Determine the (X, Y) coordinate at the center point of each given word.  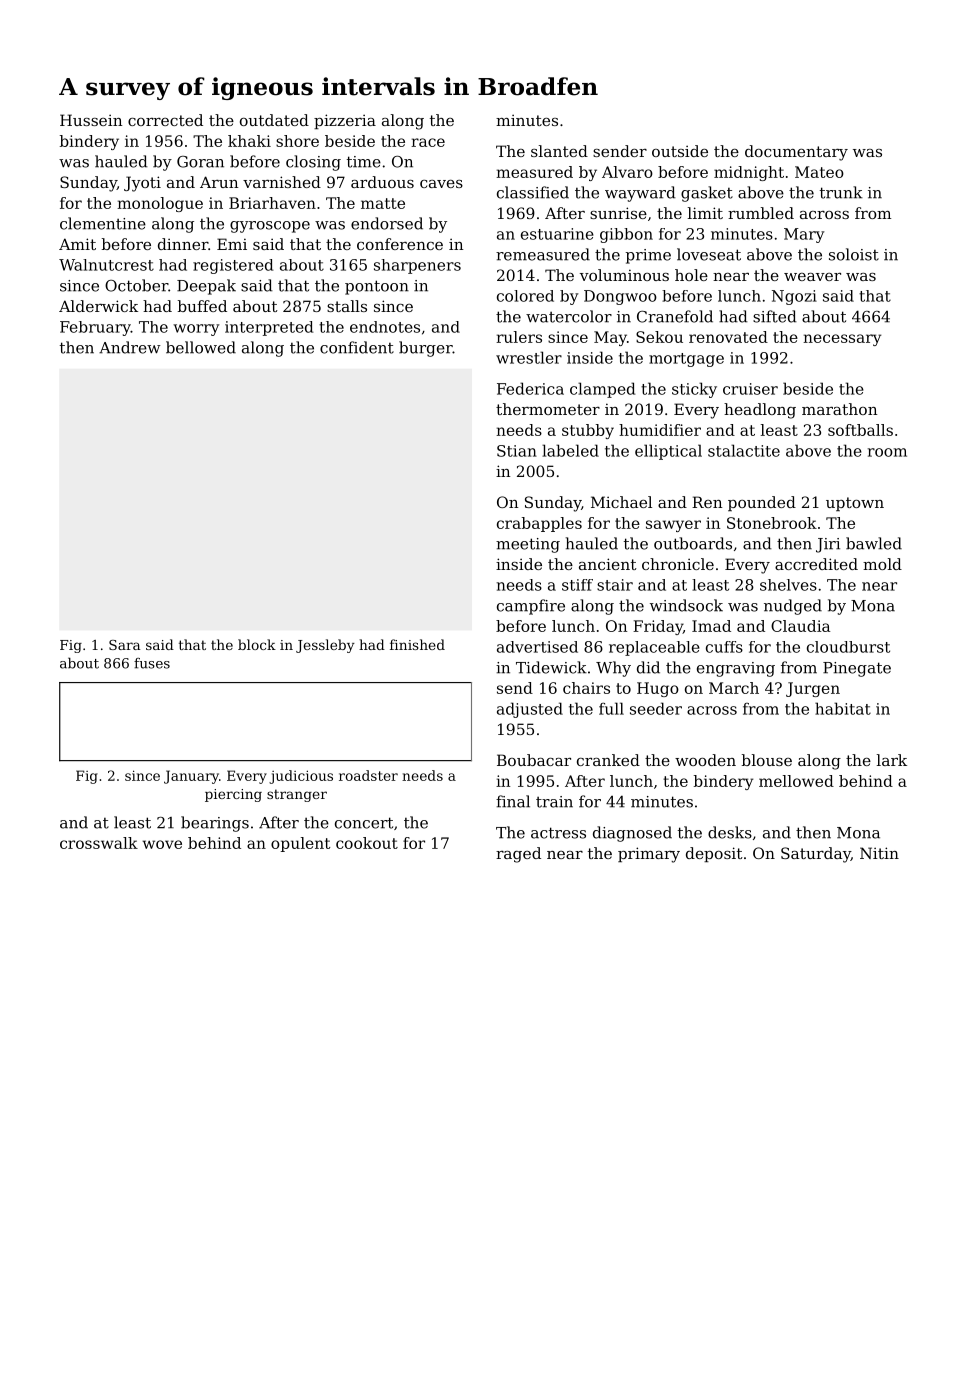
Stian (517, 451)
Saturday (816, 855)
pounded (762, 503)
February (95, 328)
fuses (152, 663)
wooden (705, 760)
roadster (368, 775)
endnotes (385, 327)
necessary (842, 340)
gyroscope (270, 227)
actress (558, 833)
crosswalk (99, 843)
